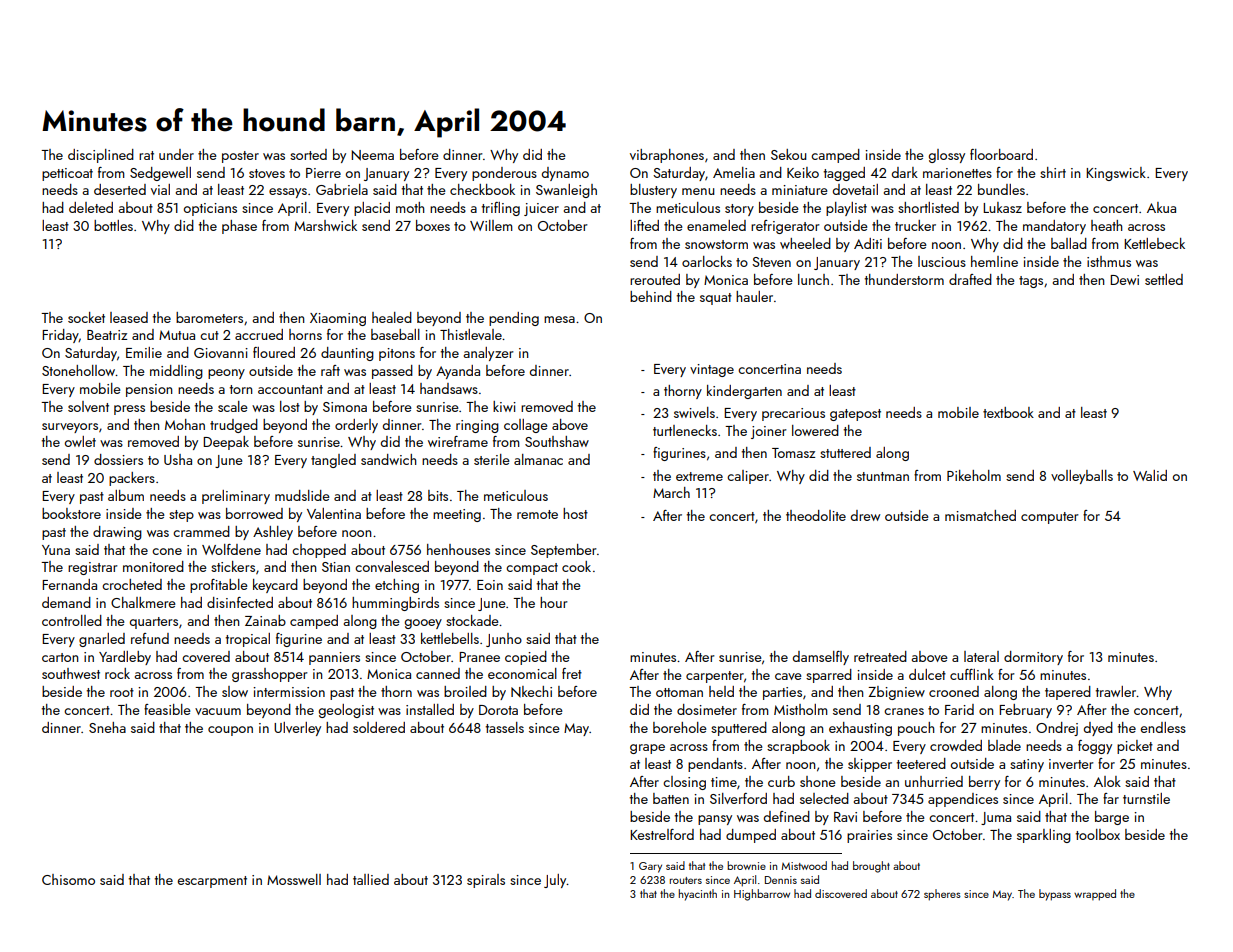 The height and width of the screenshot is (952, 1233). Describe the element at coordinates (212, 882) in the screenshot. I see `escarpment` at that location.
